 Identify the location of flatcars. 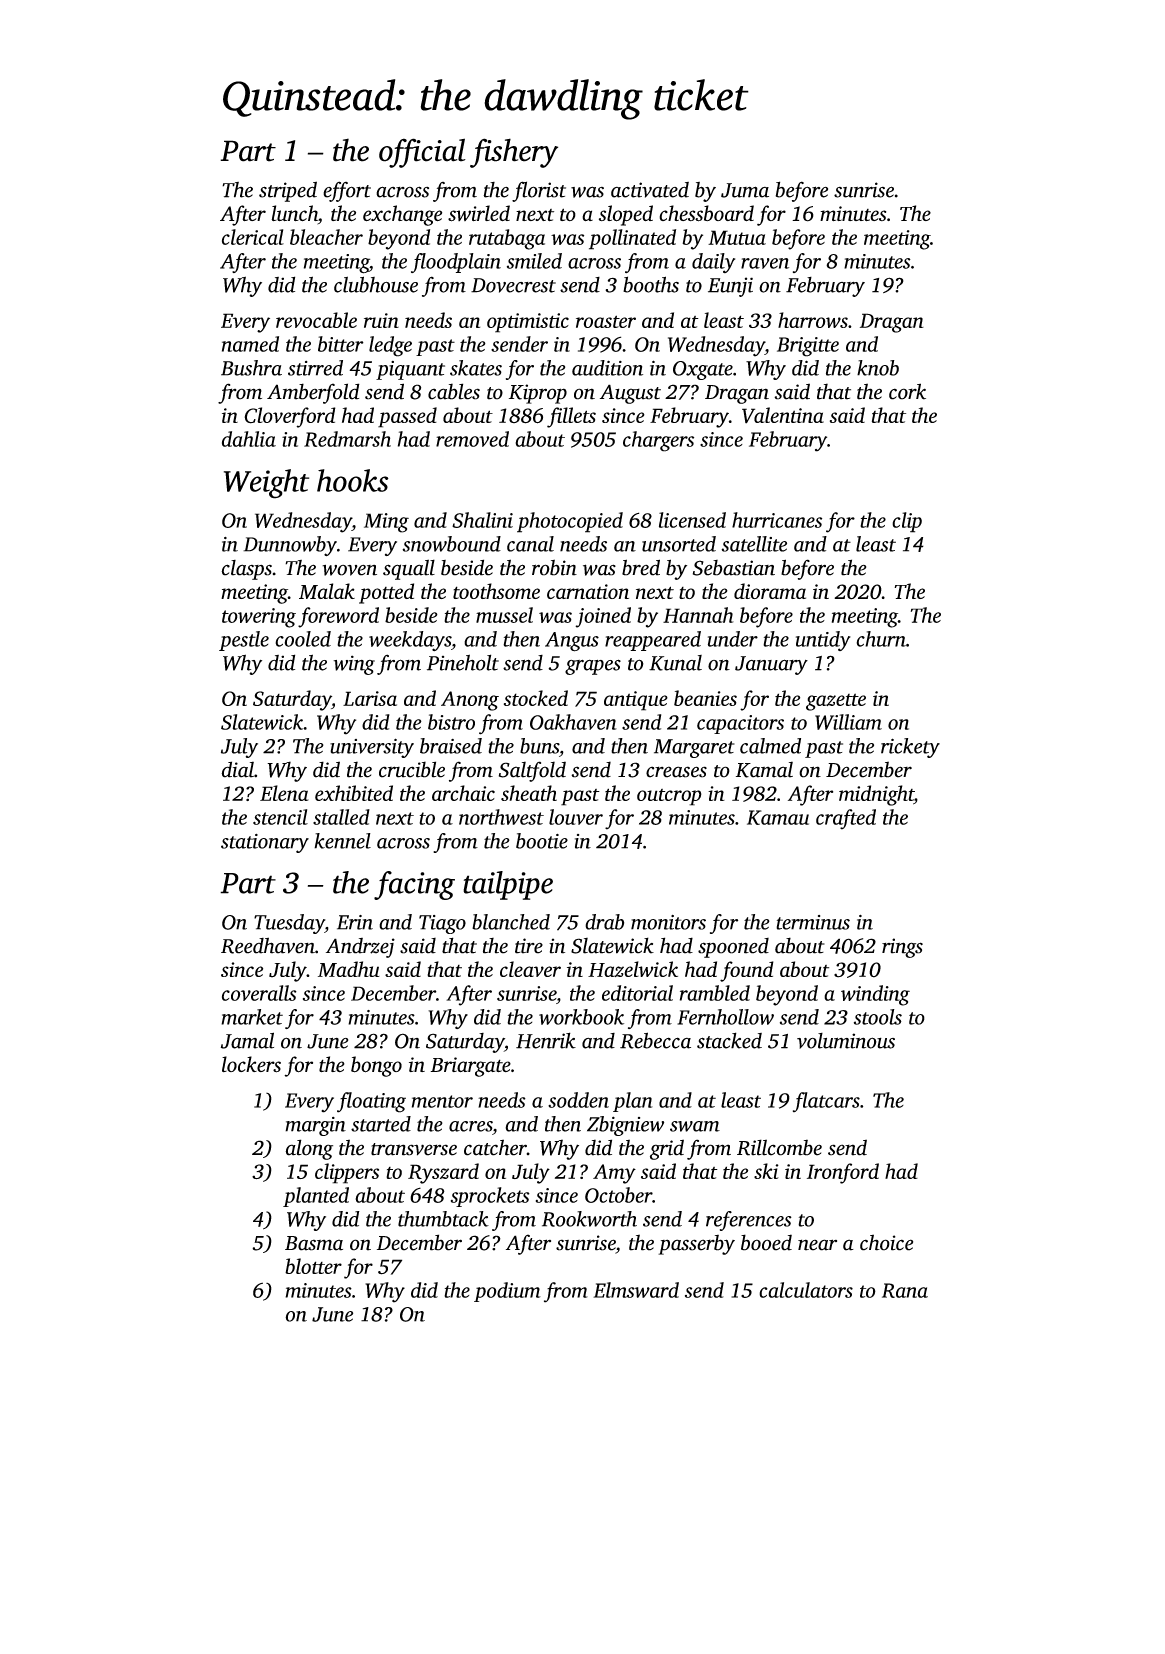
(826, 1102).
